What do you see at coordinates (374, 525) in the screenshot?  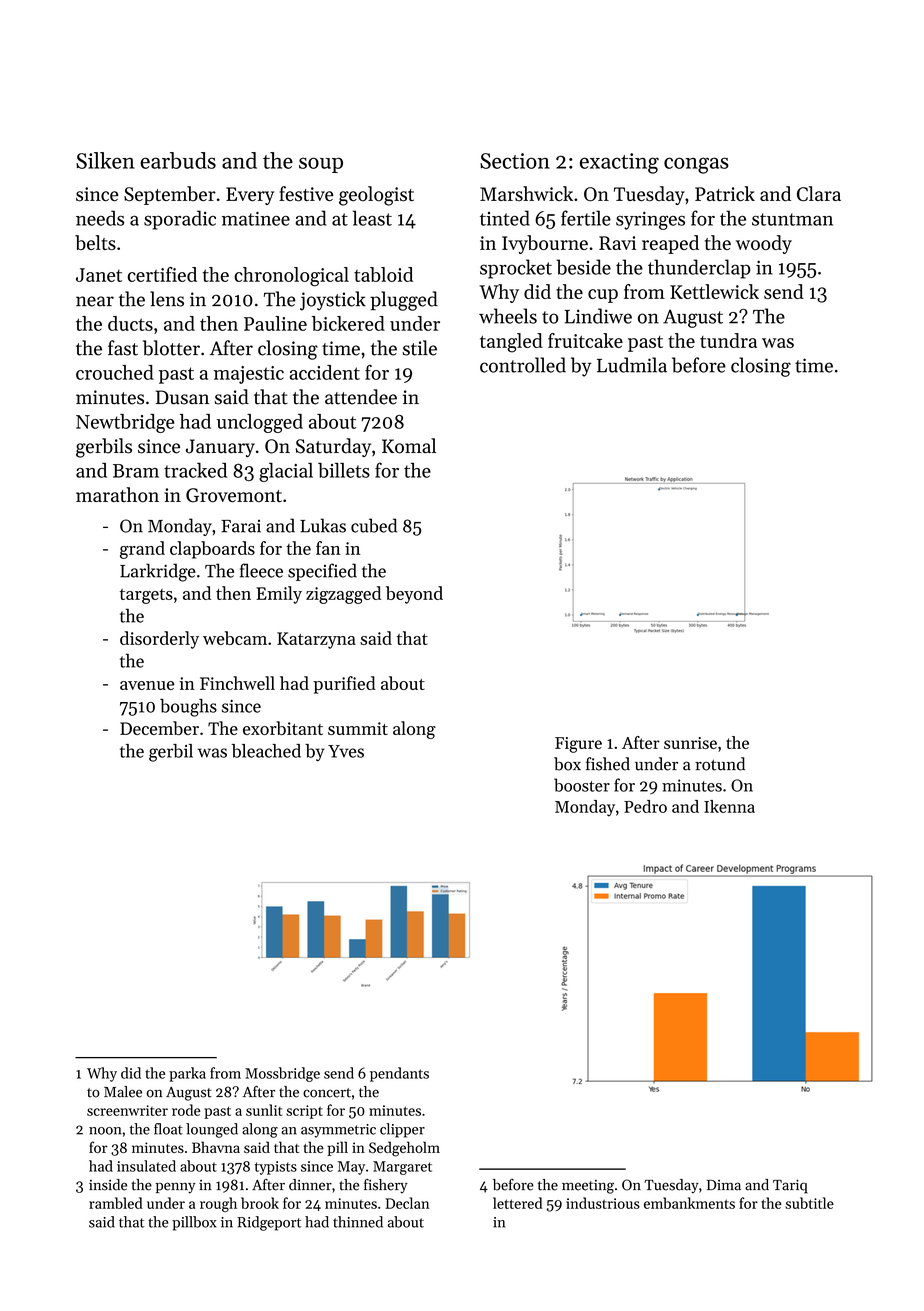 I see `cubed` at bounding box center [374, 525].
